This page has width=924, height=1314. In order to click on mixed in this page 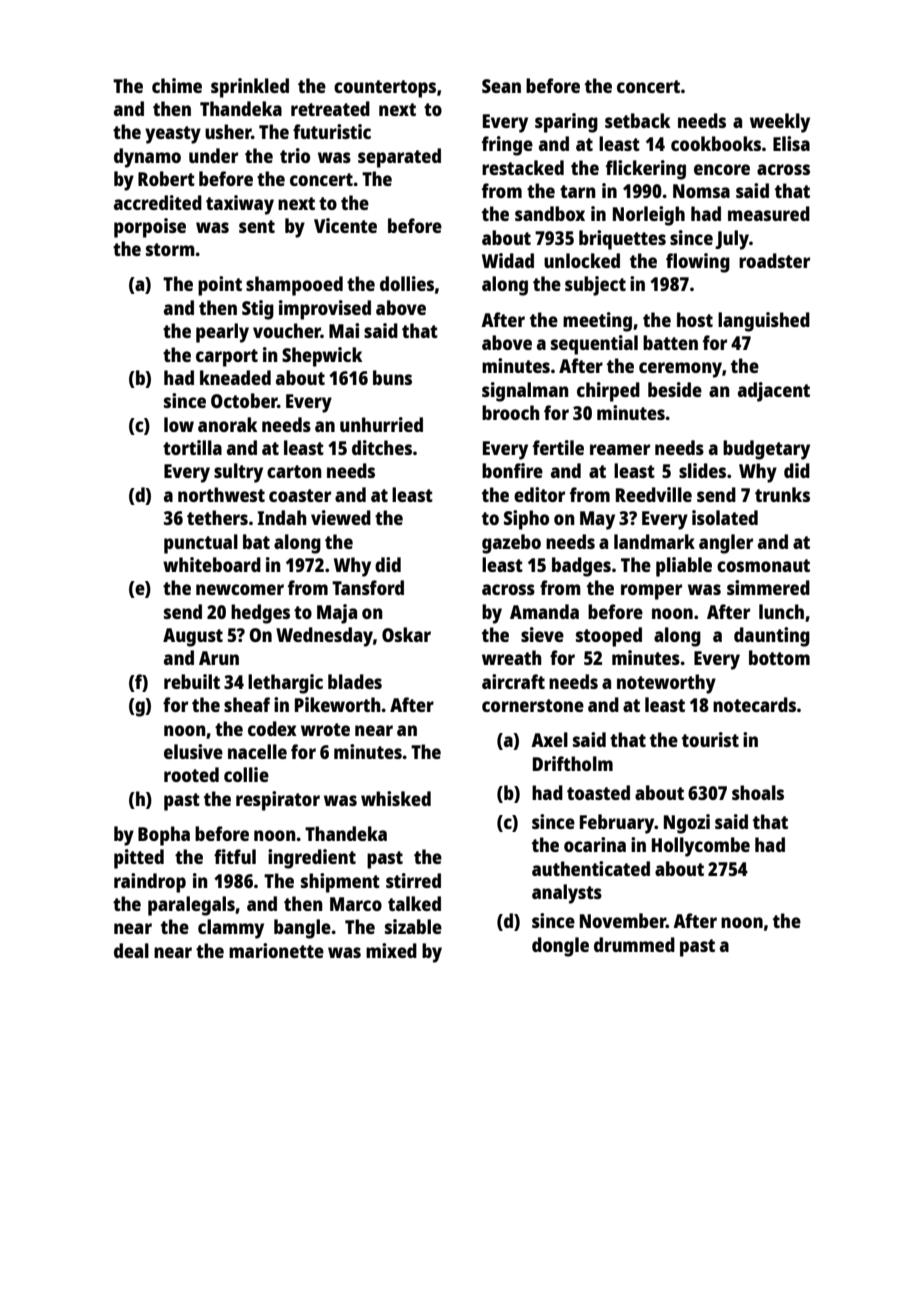, I will do `click(391, 950)`.
